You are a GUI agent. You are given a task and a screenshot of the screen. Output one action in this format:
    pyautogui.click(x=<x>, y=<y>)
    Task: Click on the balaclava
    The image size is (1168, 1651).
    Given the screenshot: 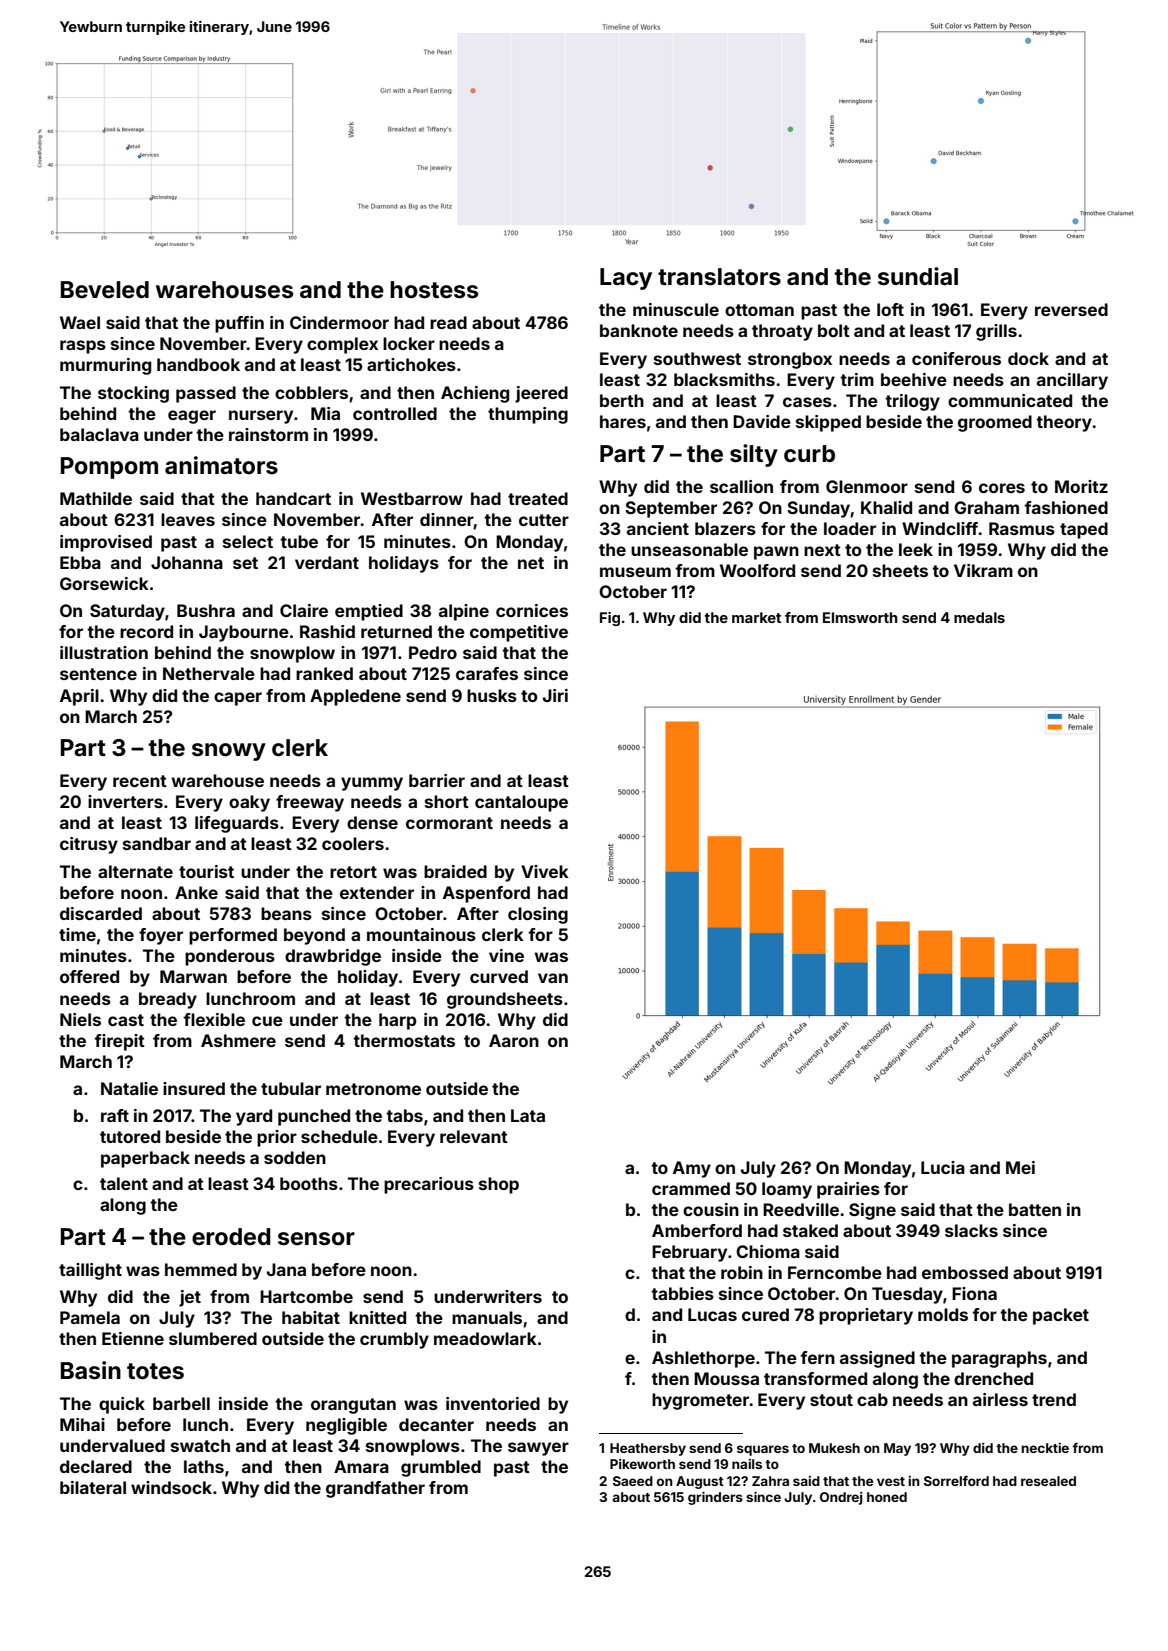 What is the action you would take?
    pyautogui.click(x=99, y=434)
